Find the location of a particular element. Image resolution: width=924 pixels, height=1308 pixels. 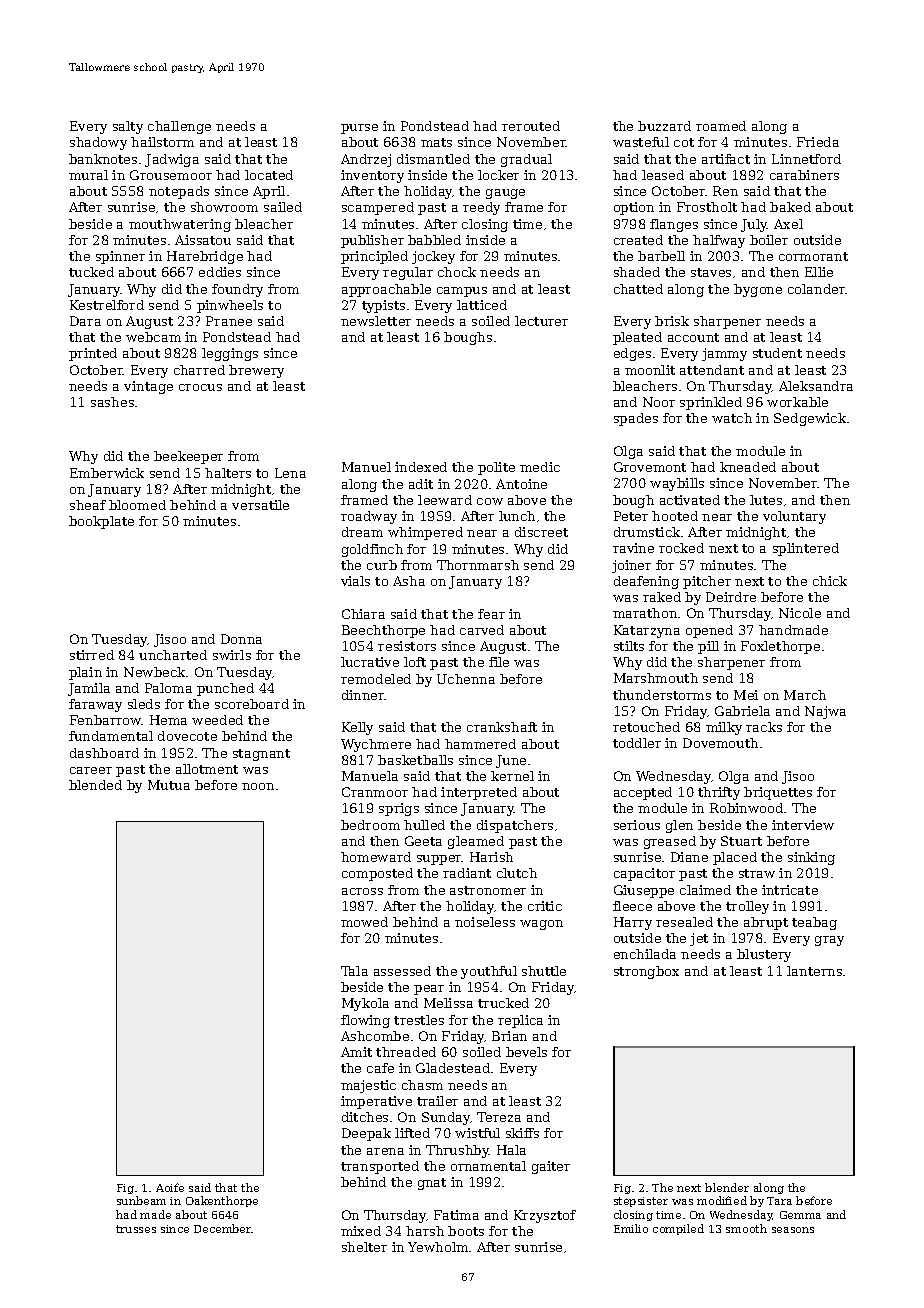

created is located at coordinates (638, 240).
